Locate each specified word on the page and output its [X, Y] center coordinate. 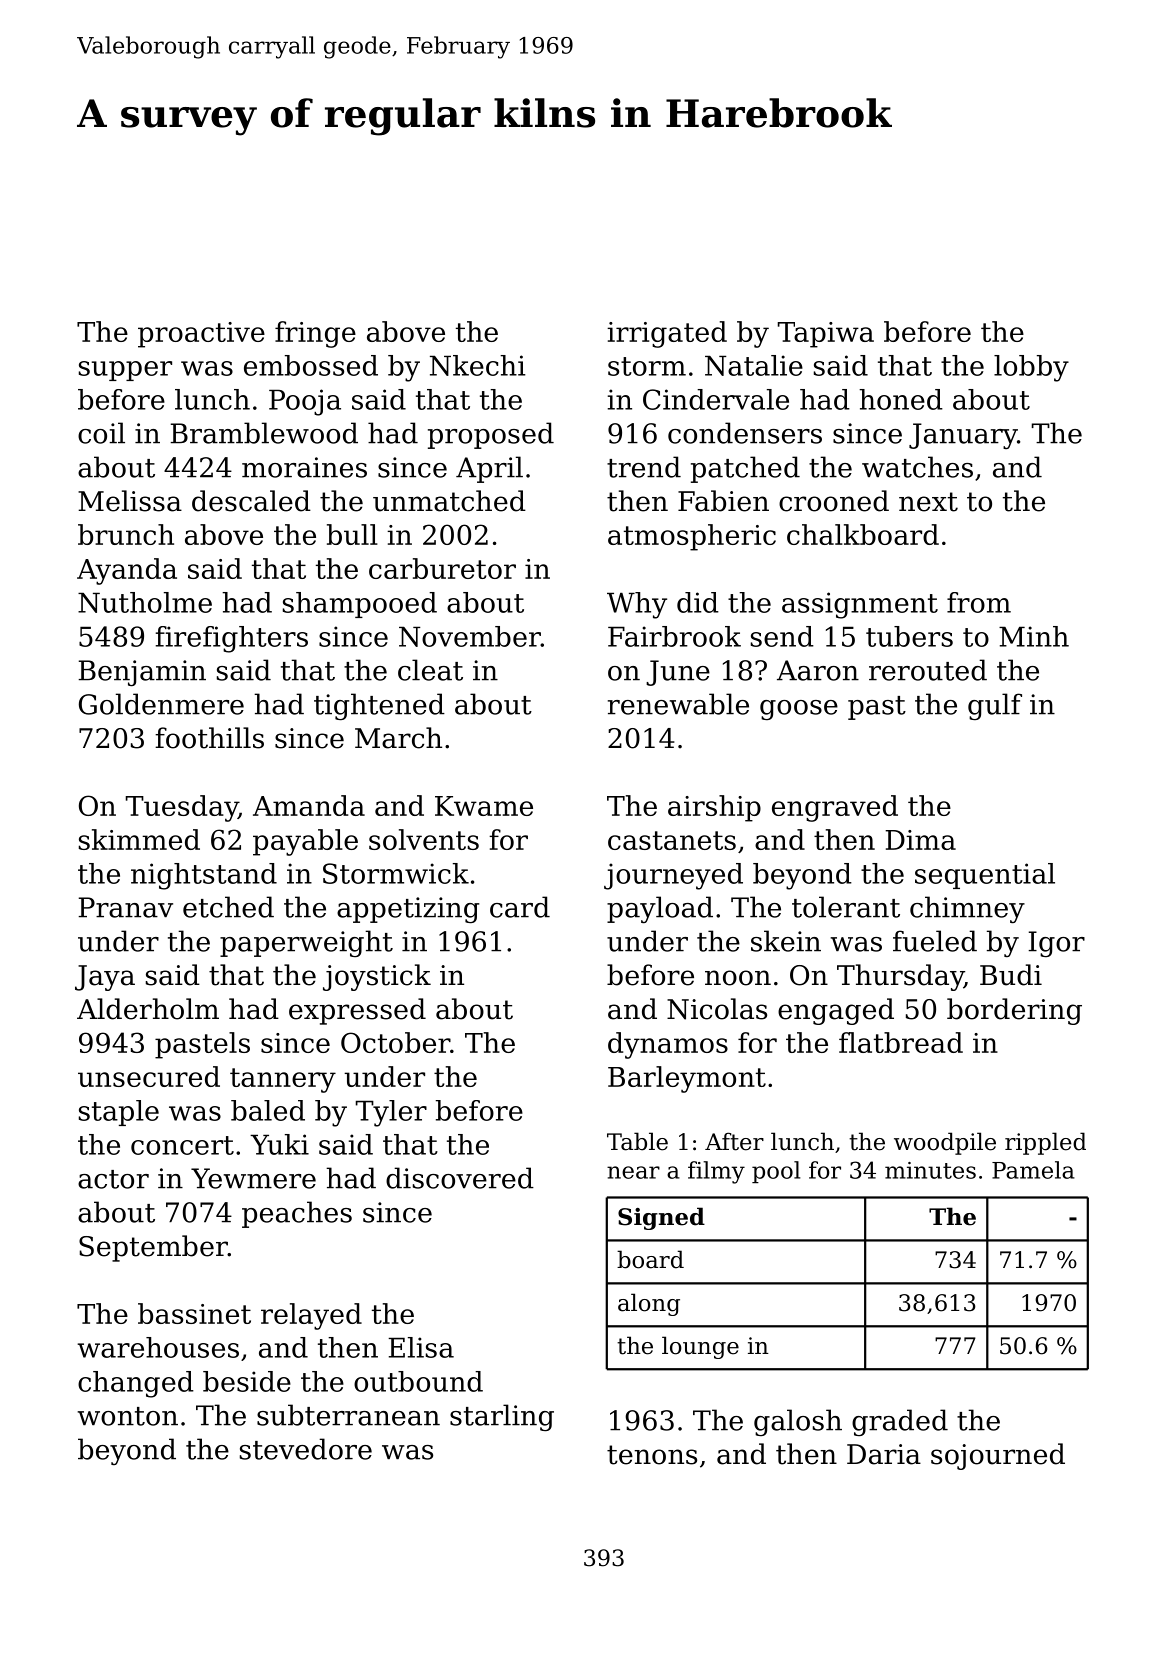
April [489, 469]
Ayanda [127, 571]
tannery [283, 1080]
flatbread [901, 1042]
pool [776, 1172]
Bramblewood [264, 433]
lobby [1031, 368]
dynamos [668, 1045]
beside [247, 1381]
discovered [460, 1178]
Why [637, 605]
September [153, 1248]
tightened [379, 706]
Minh [1034, 636]
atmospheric [692, 537]
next [928, 502]
